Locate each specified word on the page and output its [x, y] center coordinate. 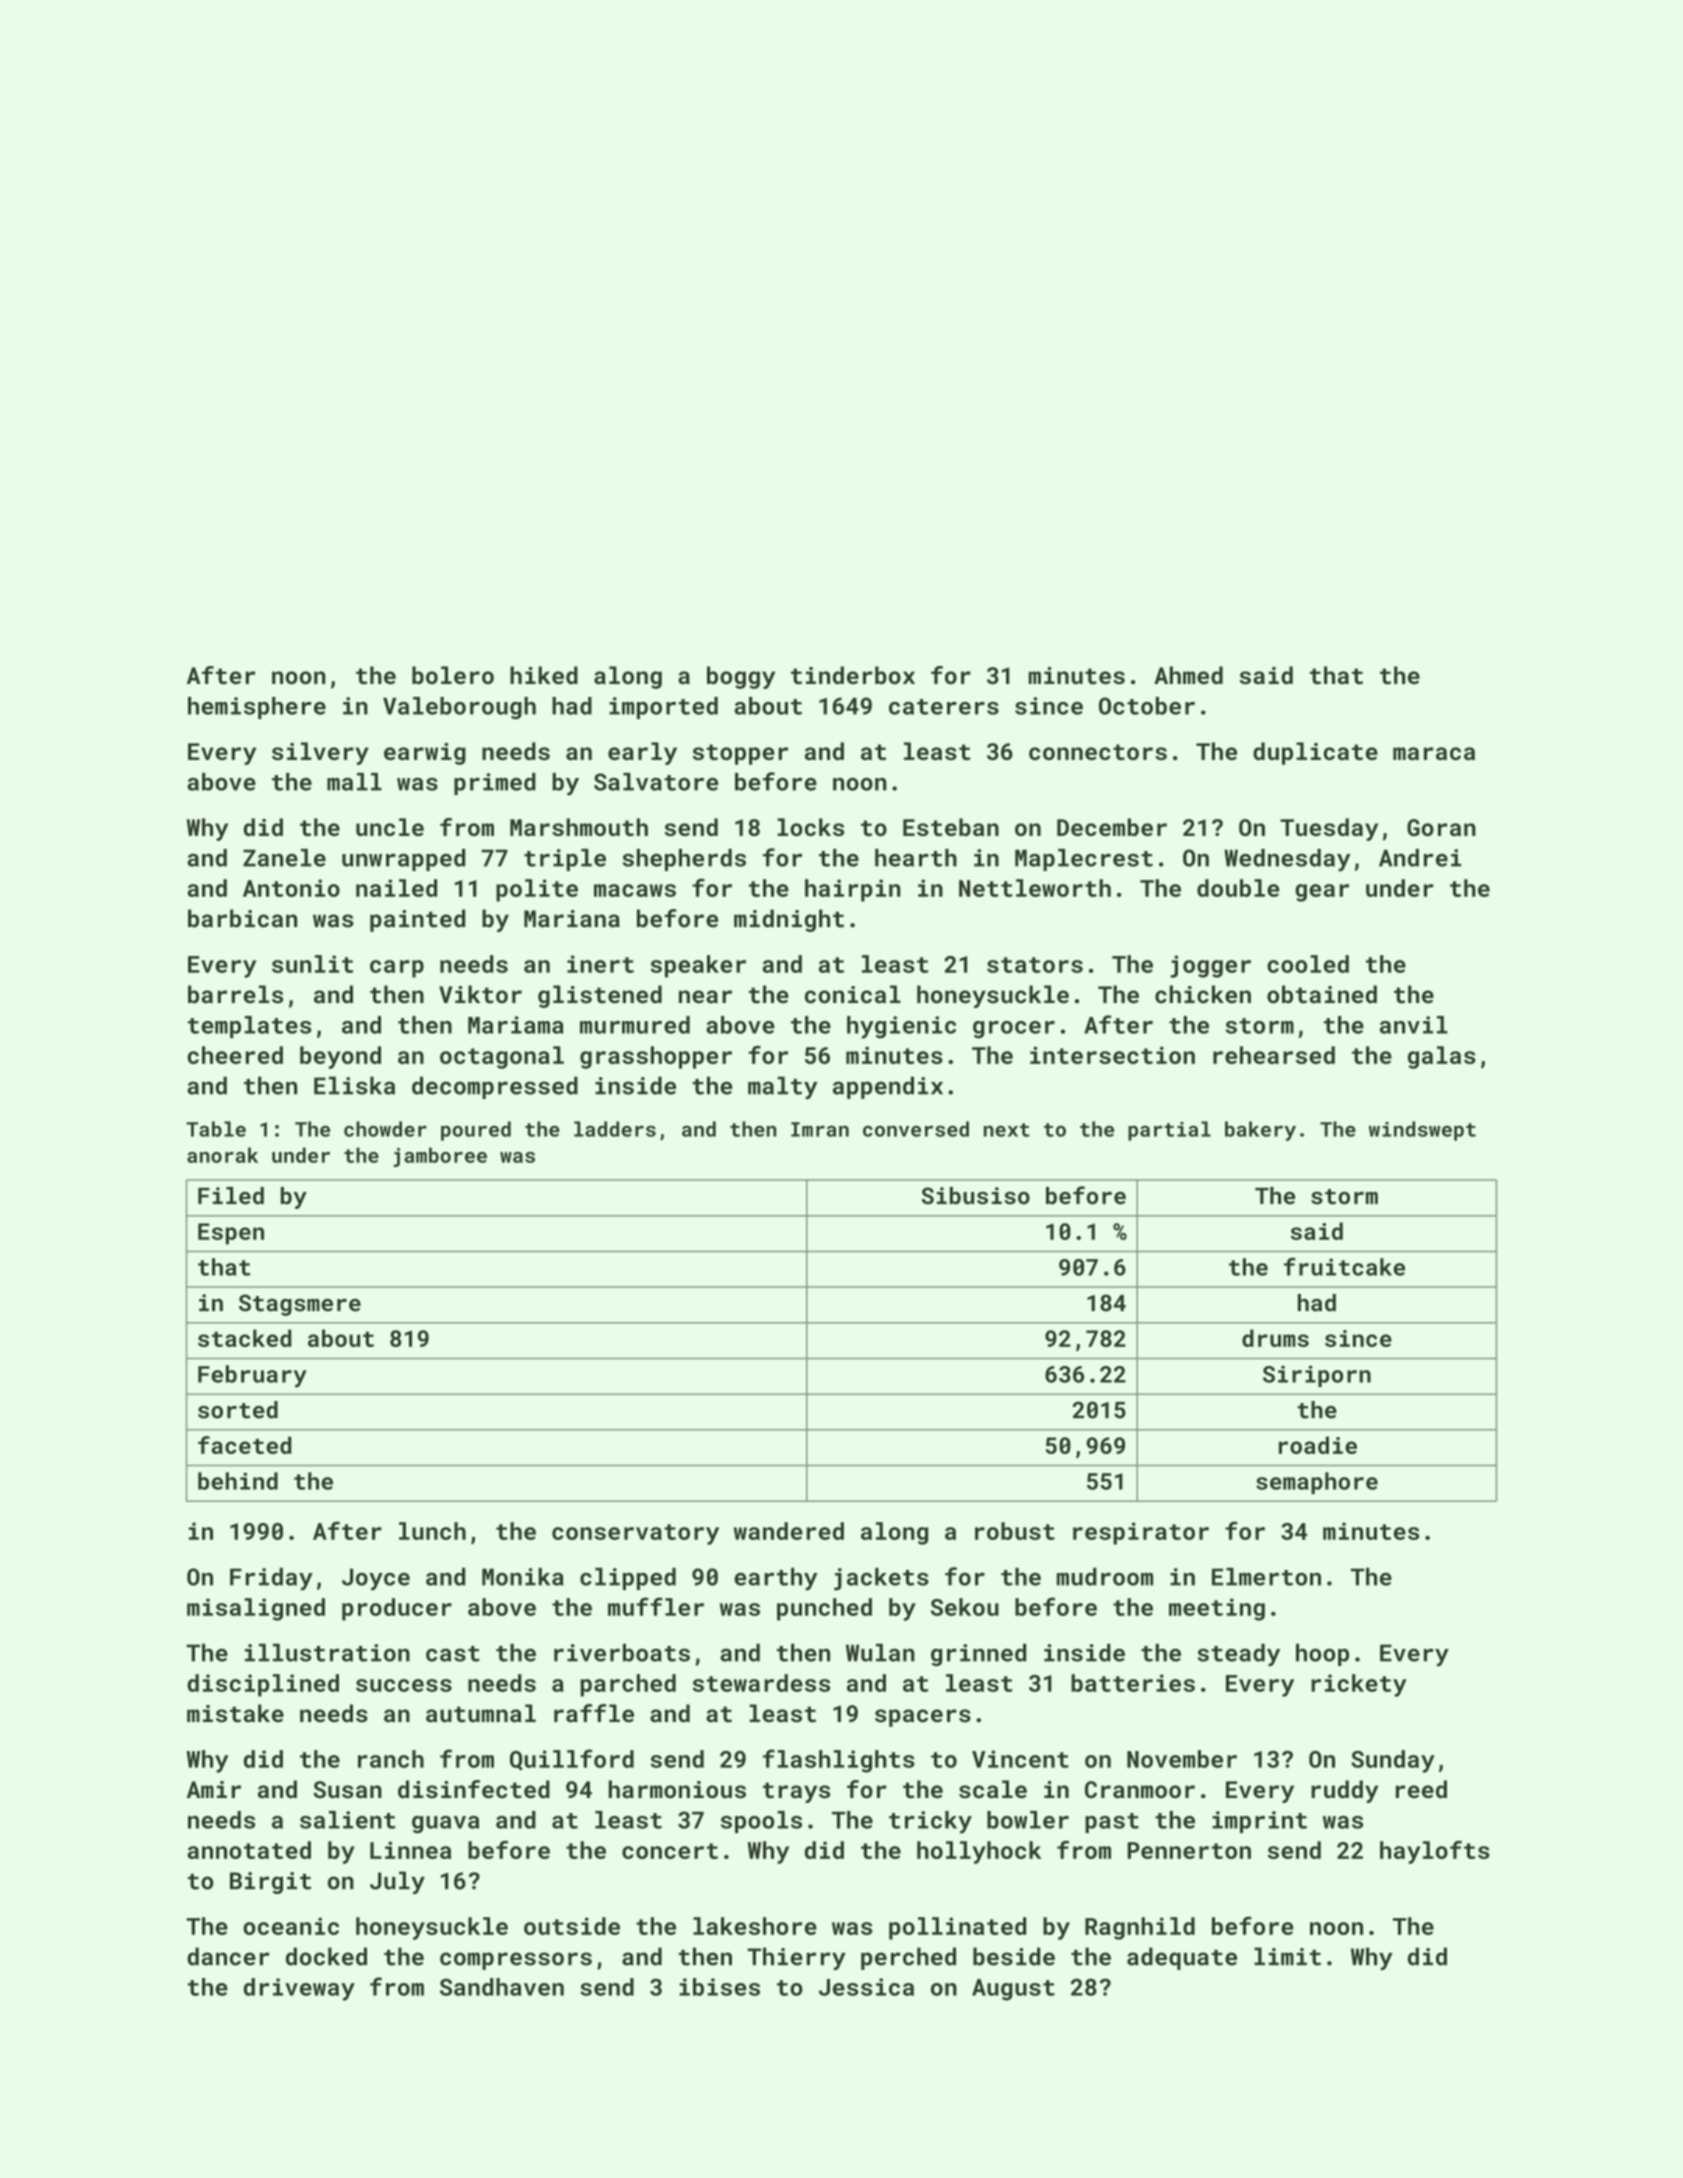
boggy [741, 677]
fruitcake [1344, 1267]
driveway [299, 1989]
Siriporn [1317, 1376]
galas [1442, 1057]
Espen [231, 1234]
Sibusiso [975, 1196]
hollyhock [979, 1852]
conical [853, 994]
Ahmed [1188, 675]
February [252, 1376]
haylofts [1435, 1852]
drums [1275, 1338]
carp [397, 969]
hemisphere [257, 708]
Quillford [572, 1760]
